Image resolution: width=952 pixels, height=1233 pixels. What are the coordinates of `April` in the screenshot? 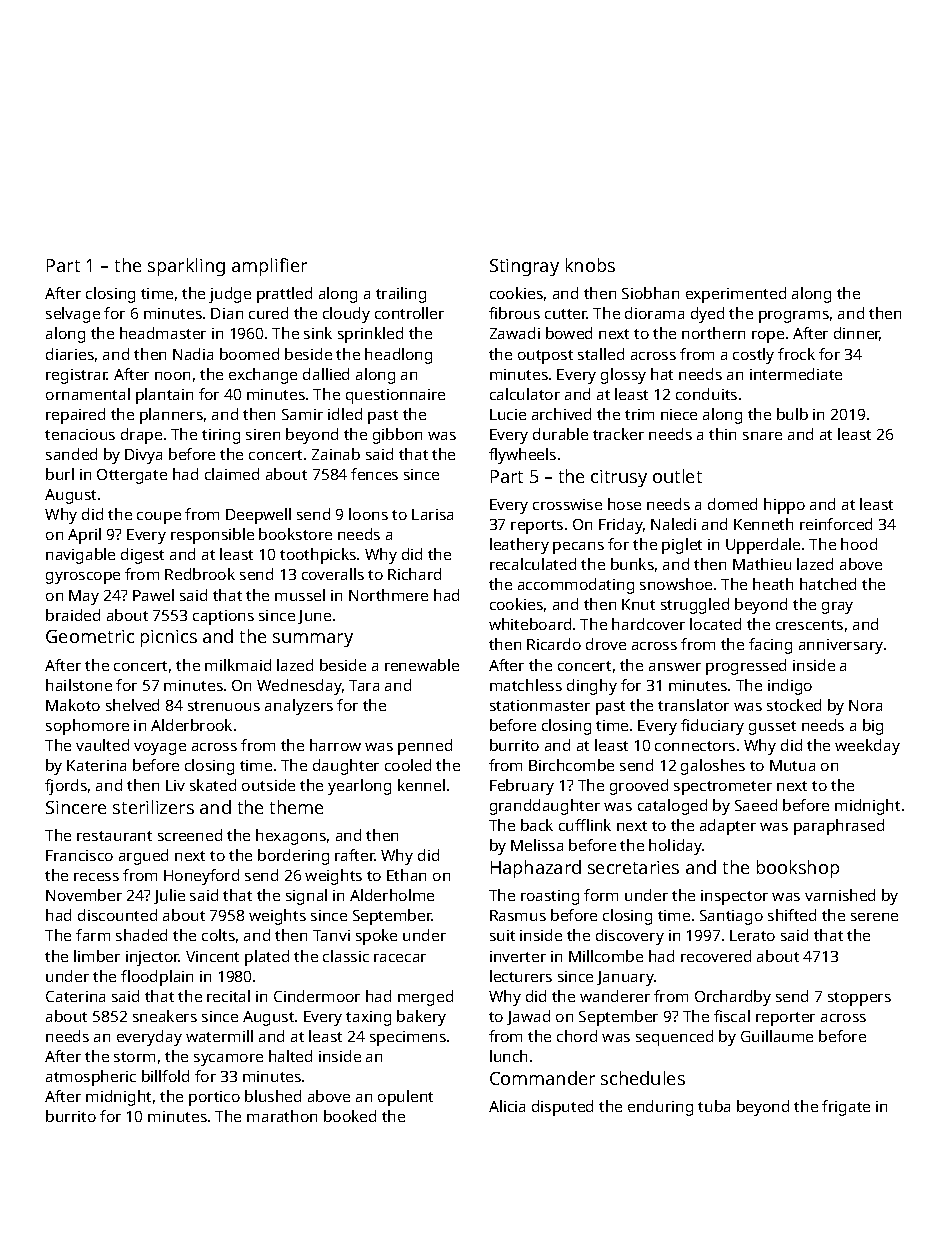 It's located at (84, 536).
